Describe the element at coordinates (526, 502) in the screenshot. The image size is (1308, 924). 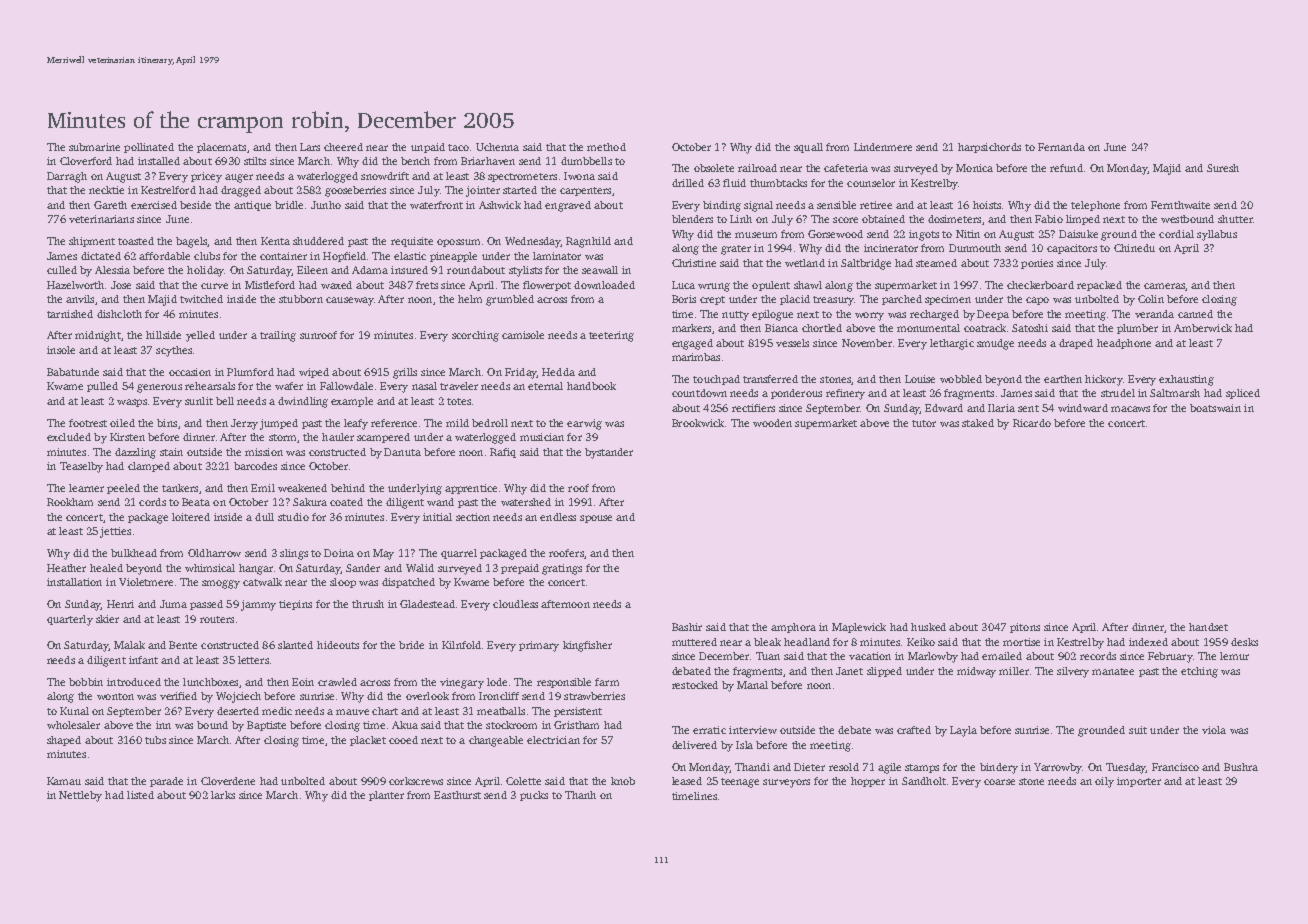
I see `watershed` at that location.
